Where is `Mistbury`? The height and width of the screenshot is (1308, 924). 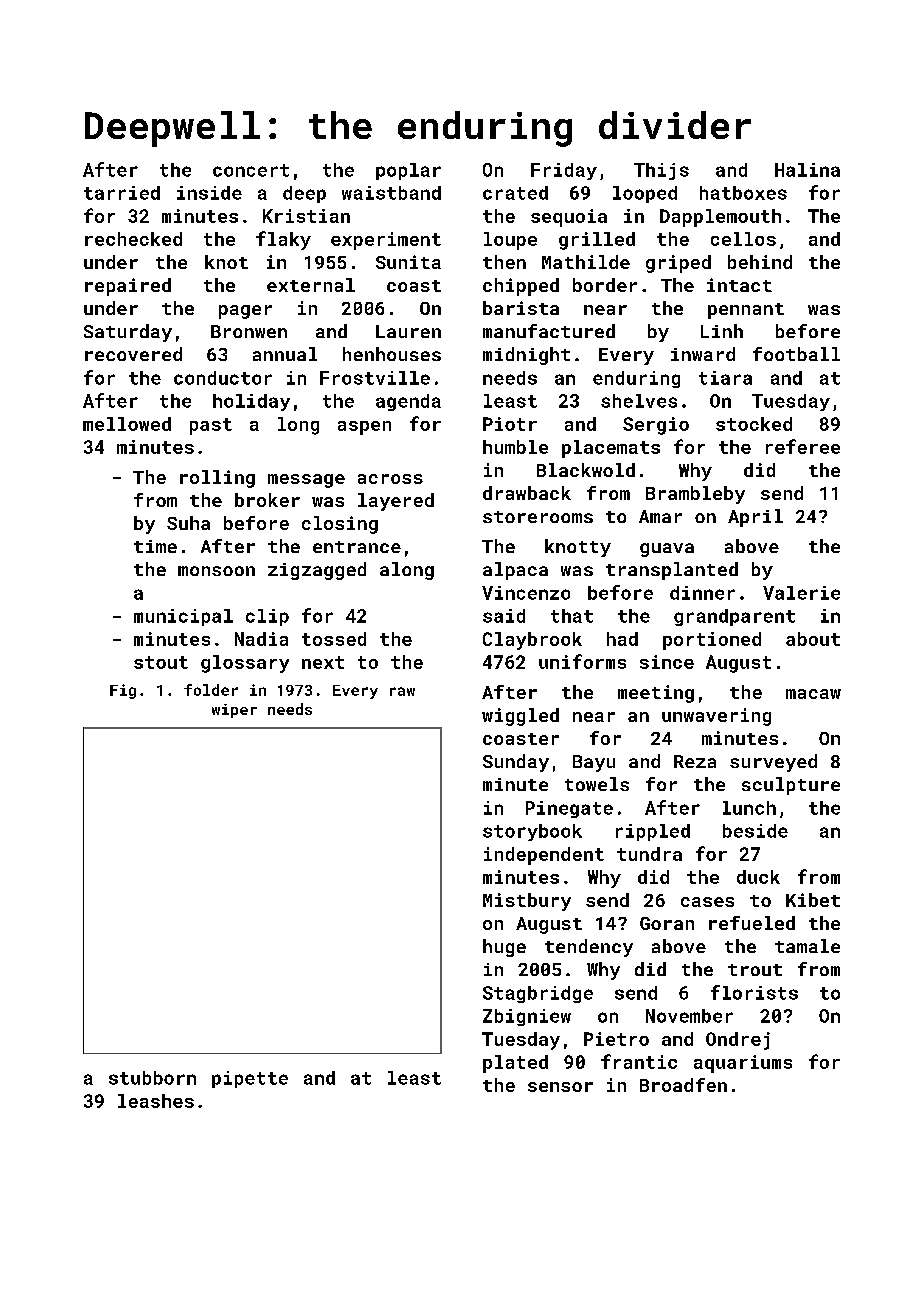 Mistbury is located at coordinates (527, 902).
